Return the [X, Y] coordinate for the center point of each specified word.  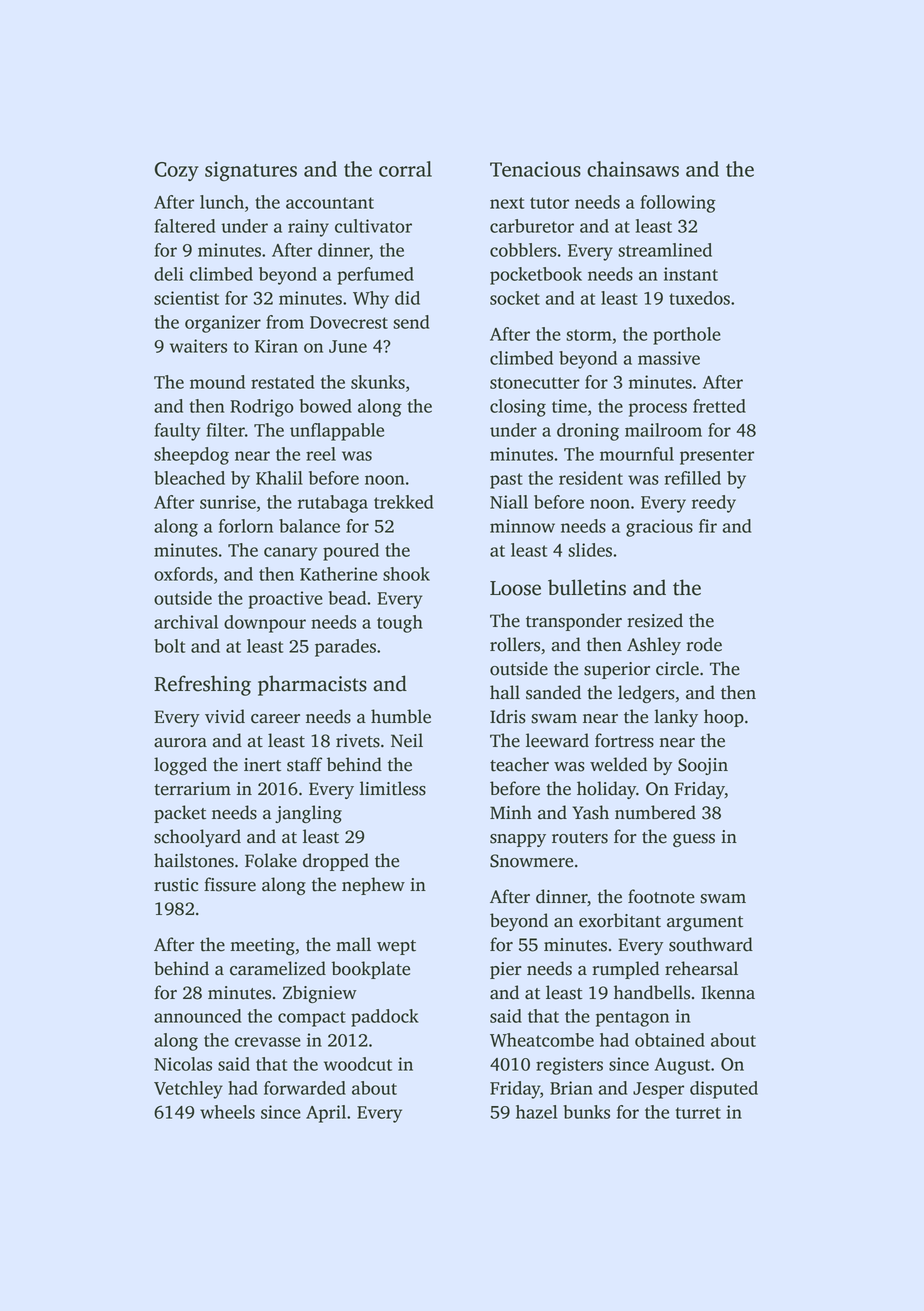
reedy [714, 504]
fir [708, 526]
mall [353, 944]
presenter [717, 457]
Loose [515, 588]
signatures [251, 171]
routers [580, 838]
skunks [378, 382]
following [678, 204]
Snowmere [531, 861]
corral [405, 169]
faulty [177, 432]
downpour [265, 624]
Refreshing [202, 685]
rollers [515, 644]
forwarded [305, 1088]
